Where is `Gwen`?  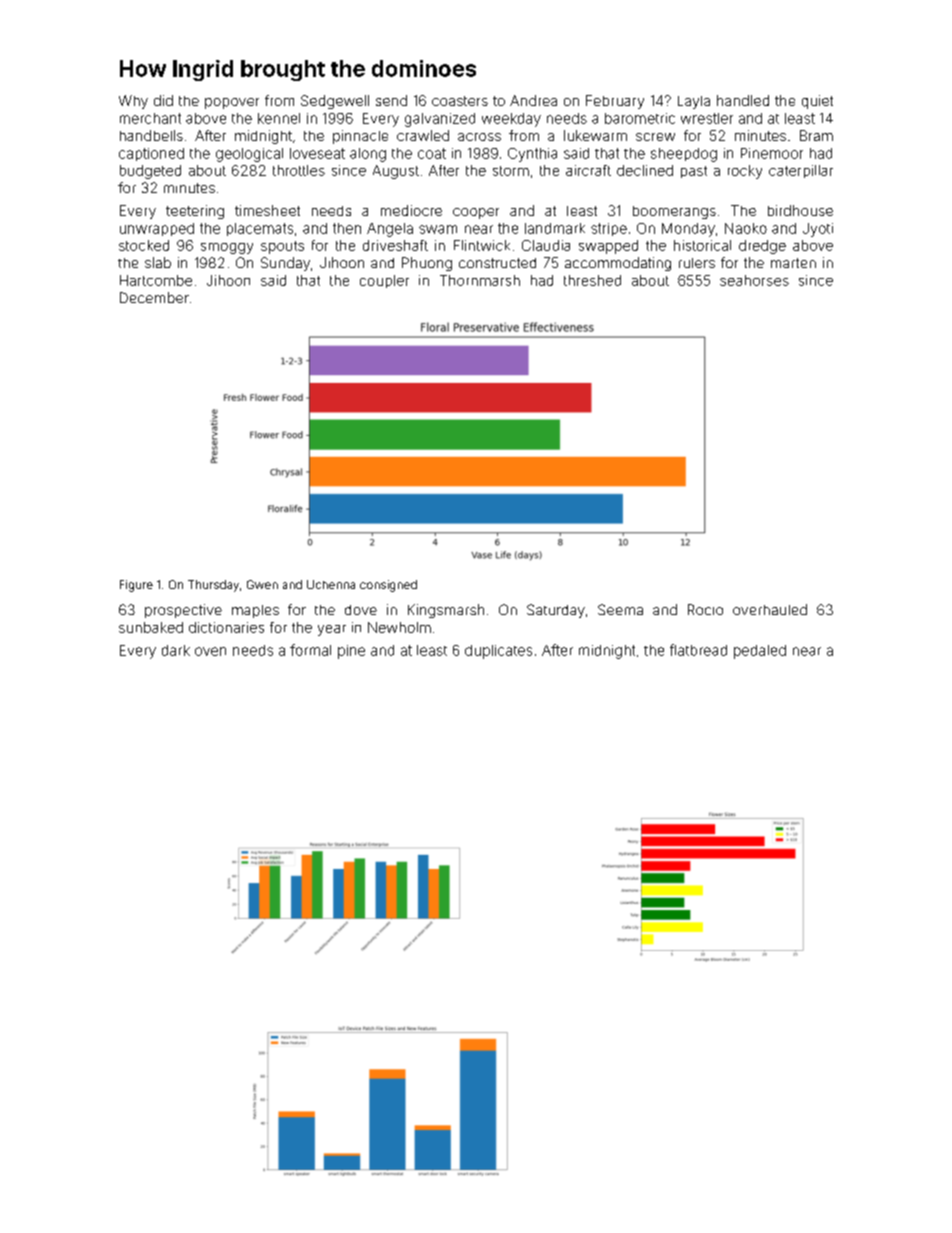
Gwen is located at coordinates (262, 584).
